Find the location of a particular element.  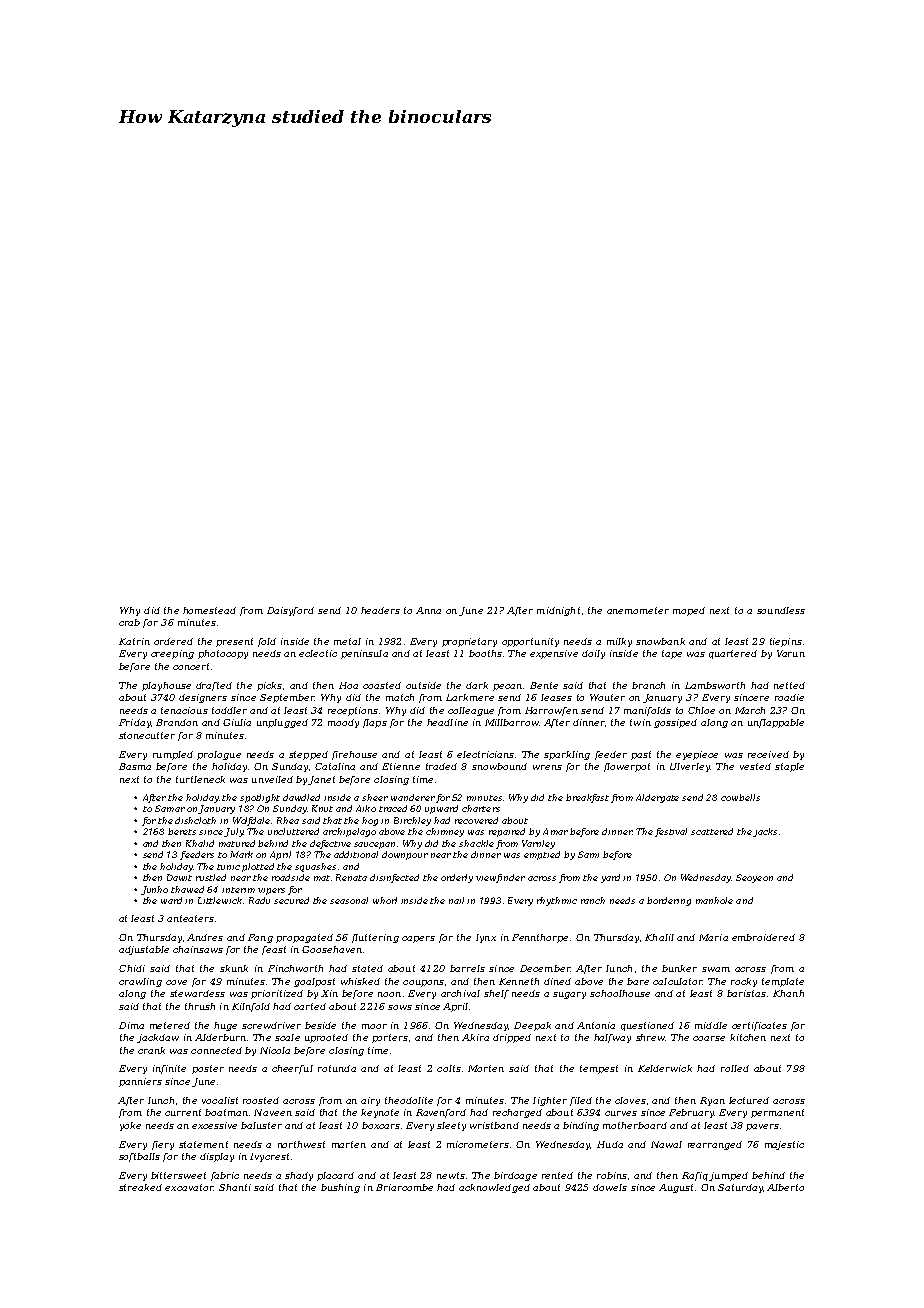

halfway is located at coordinates (612, 1038).
